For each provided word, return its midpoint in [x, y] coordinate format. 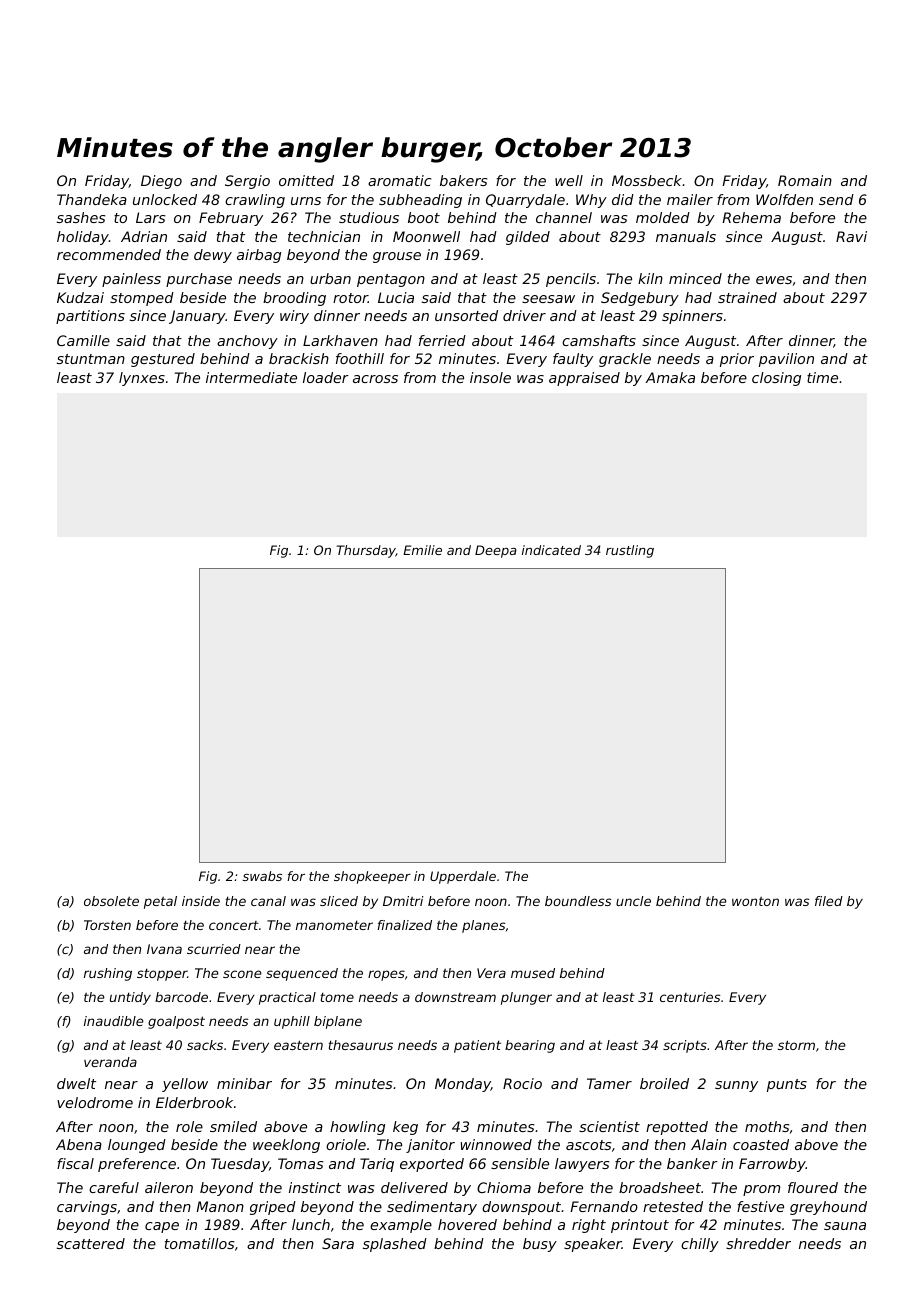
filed [829, 901]
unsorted [466, 315]
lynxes [142, 379]
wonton [755, 901]
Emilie [422, 550]
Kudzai [80, 297]
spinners [692, 317]
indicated [551, 550]
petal [160, 902]
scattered [91, 1243]
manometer [334, 925]
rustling [630, 551]
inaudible [114, 1021]
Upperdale [463, 877]
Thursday [366, 551]
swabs [262, 876]
